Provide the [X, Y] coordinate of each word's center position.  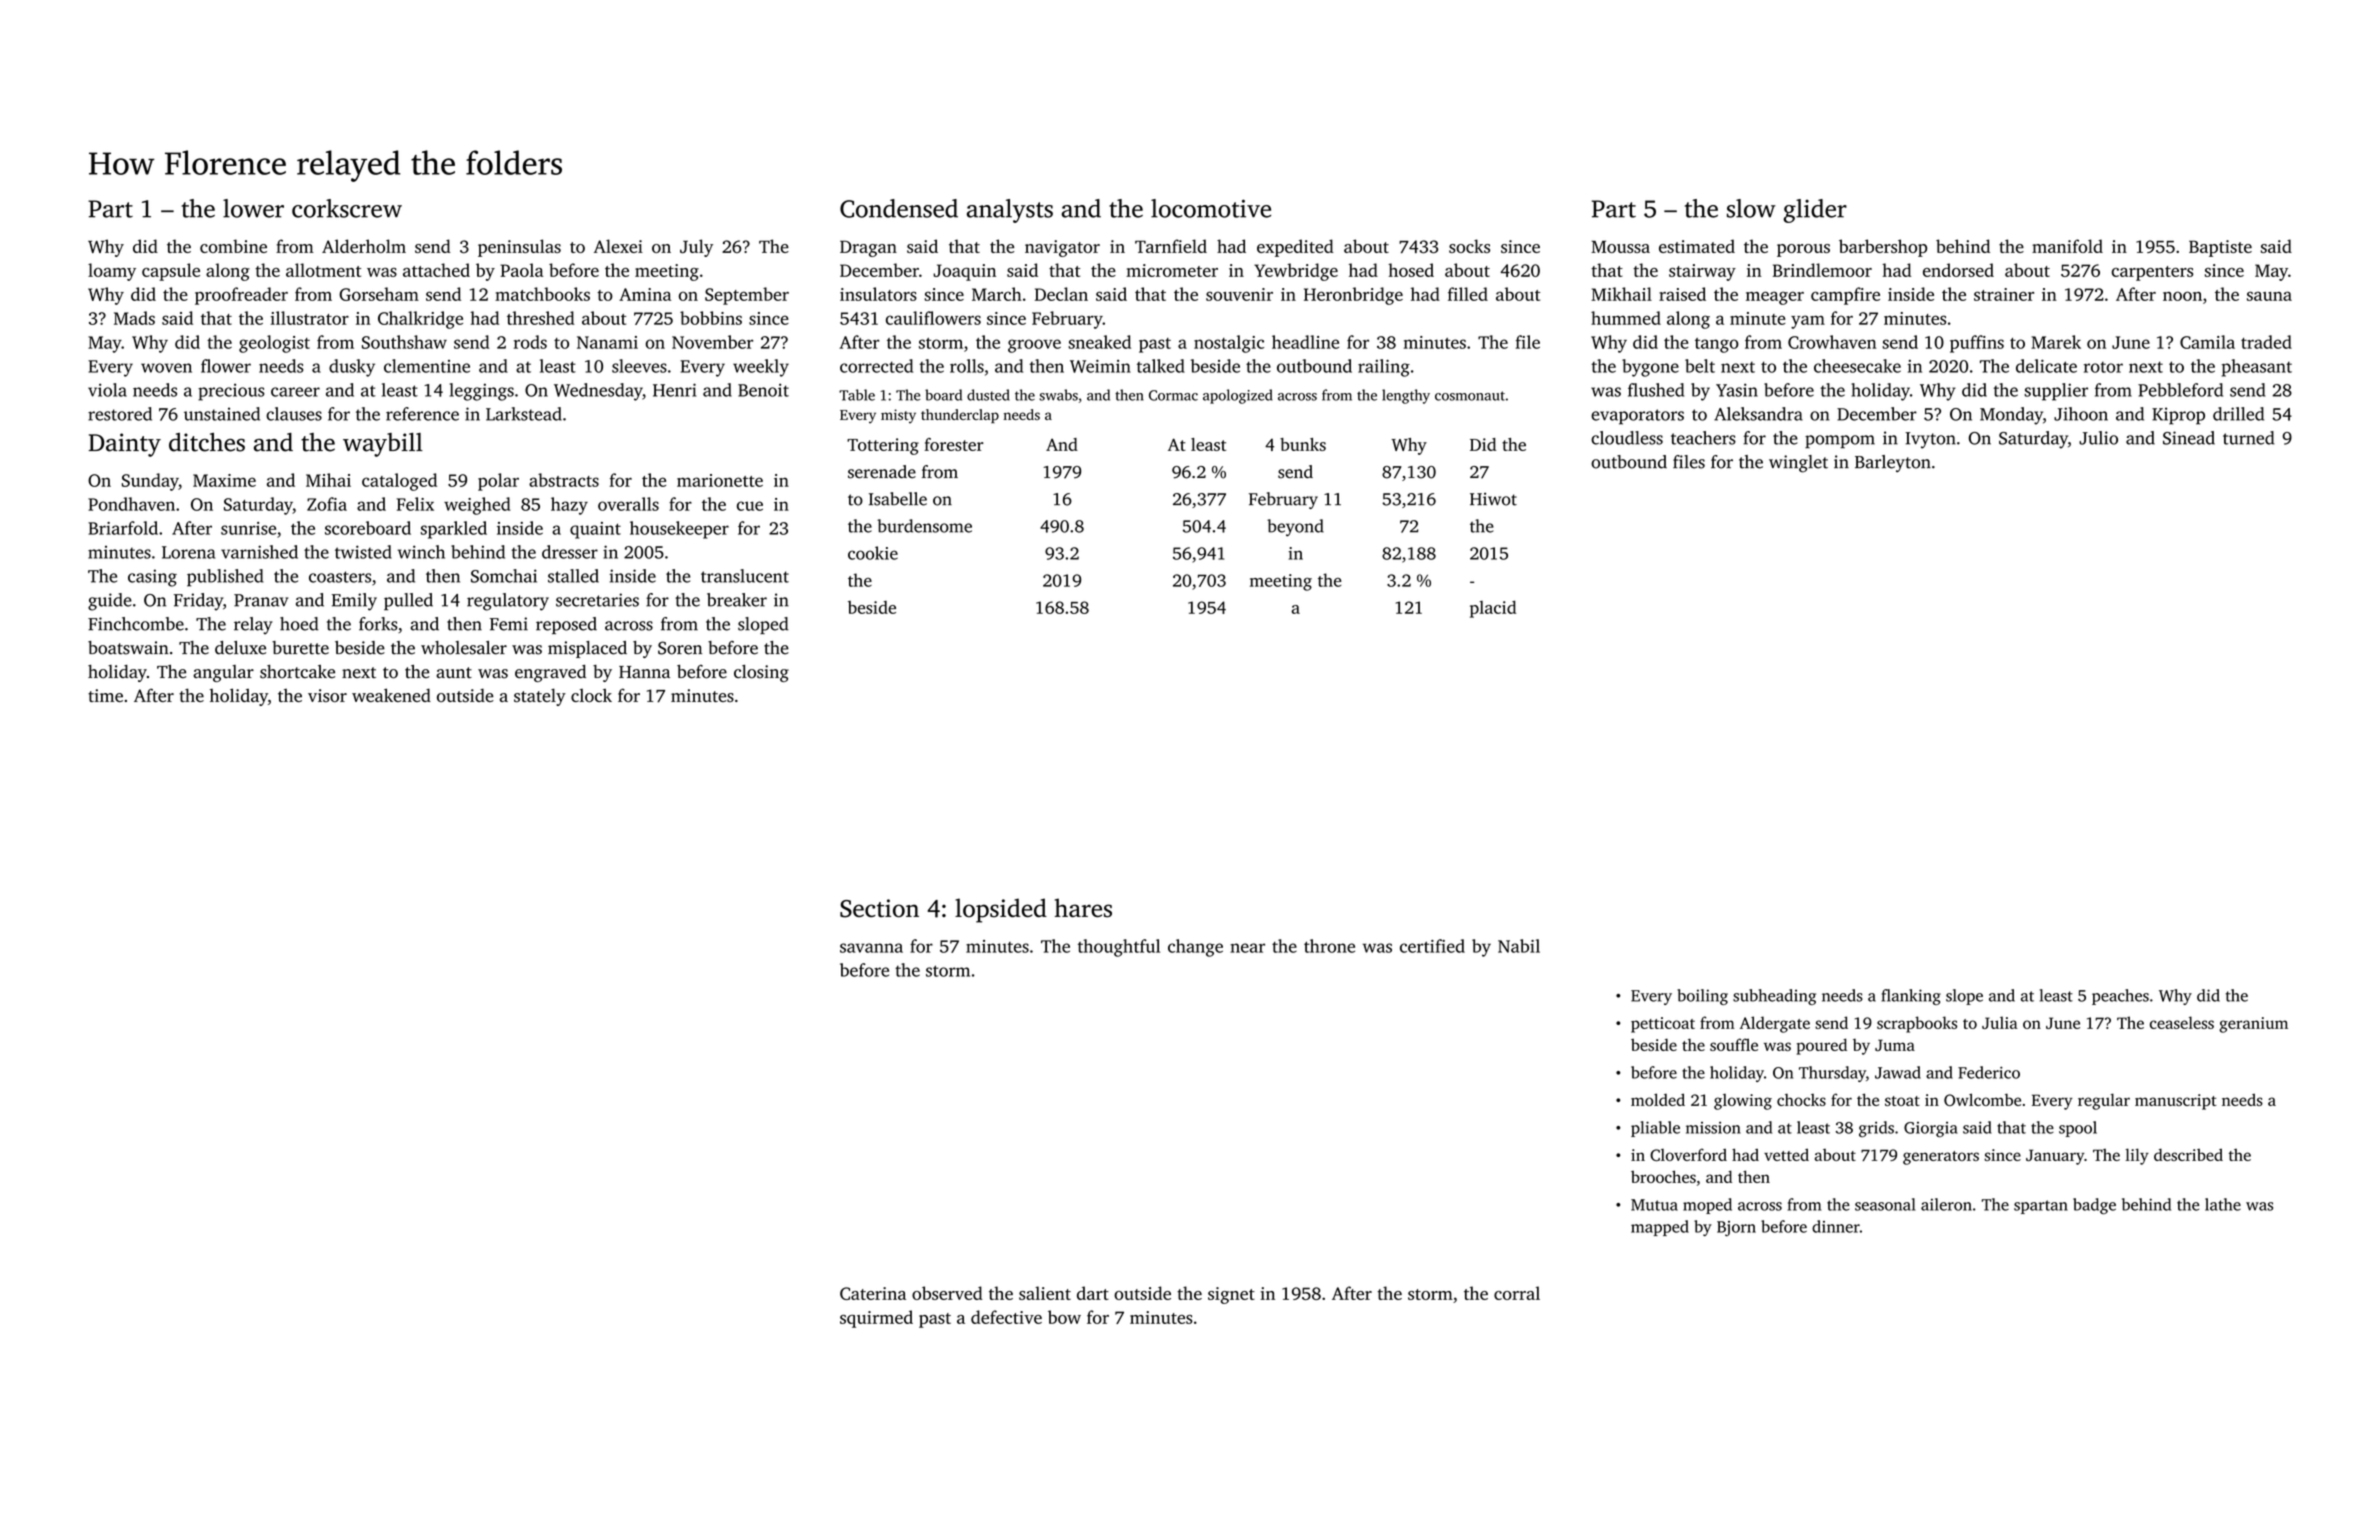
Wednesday [598, 392]
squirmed [876, 1319]
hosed [1411, 270]
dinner [1836, 1226]
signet [1231, 1295]
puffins [1977, 344]
